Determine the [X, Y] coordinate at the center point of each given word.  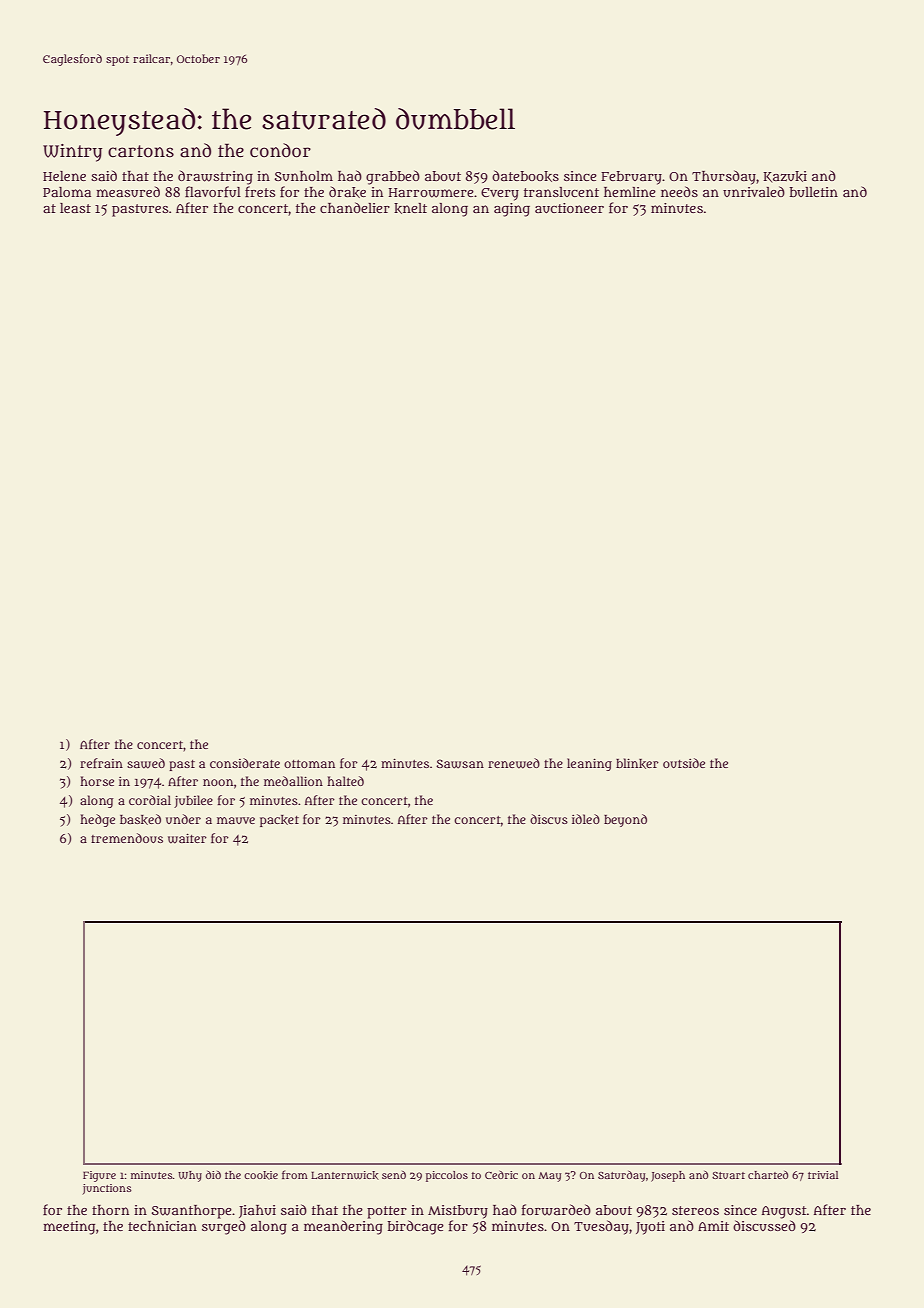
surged [224, 1227]
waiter [187, 839]
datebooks [525, 176]
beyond [625, 820]
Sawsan [460, 764]
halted [345, 781]
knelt [410, 208]
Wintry [72, 153]
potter [387, 1212]
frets [260, 191]
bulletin [813, 192]
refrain [101, 763]
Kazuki [785, 177]
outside [684, 763]
